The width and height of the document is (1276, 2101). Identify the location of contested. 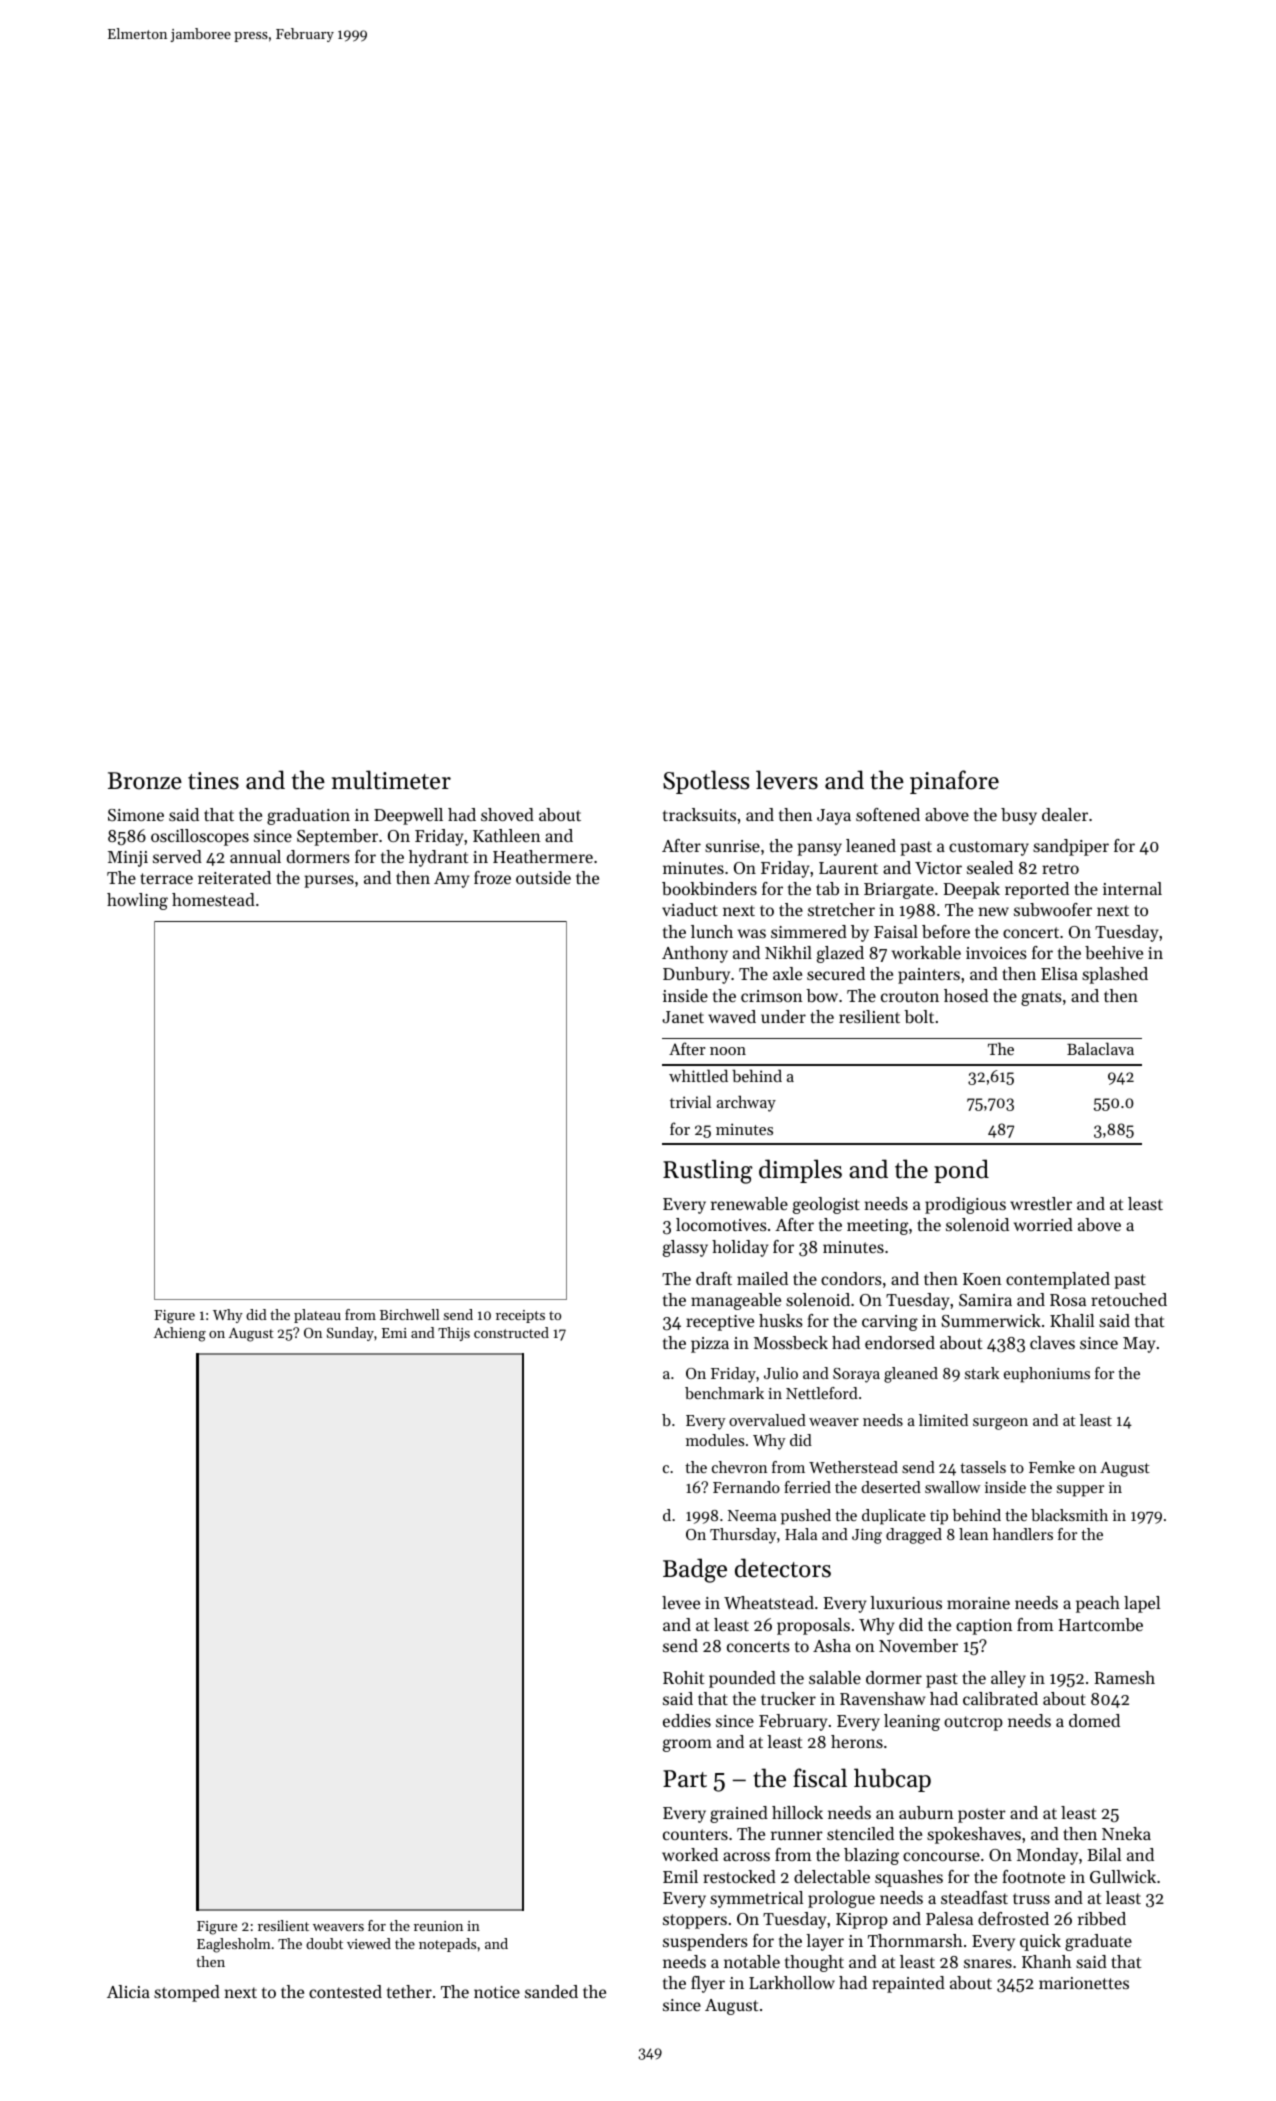
(345, 1991).
